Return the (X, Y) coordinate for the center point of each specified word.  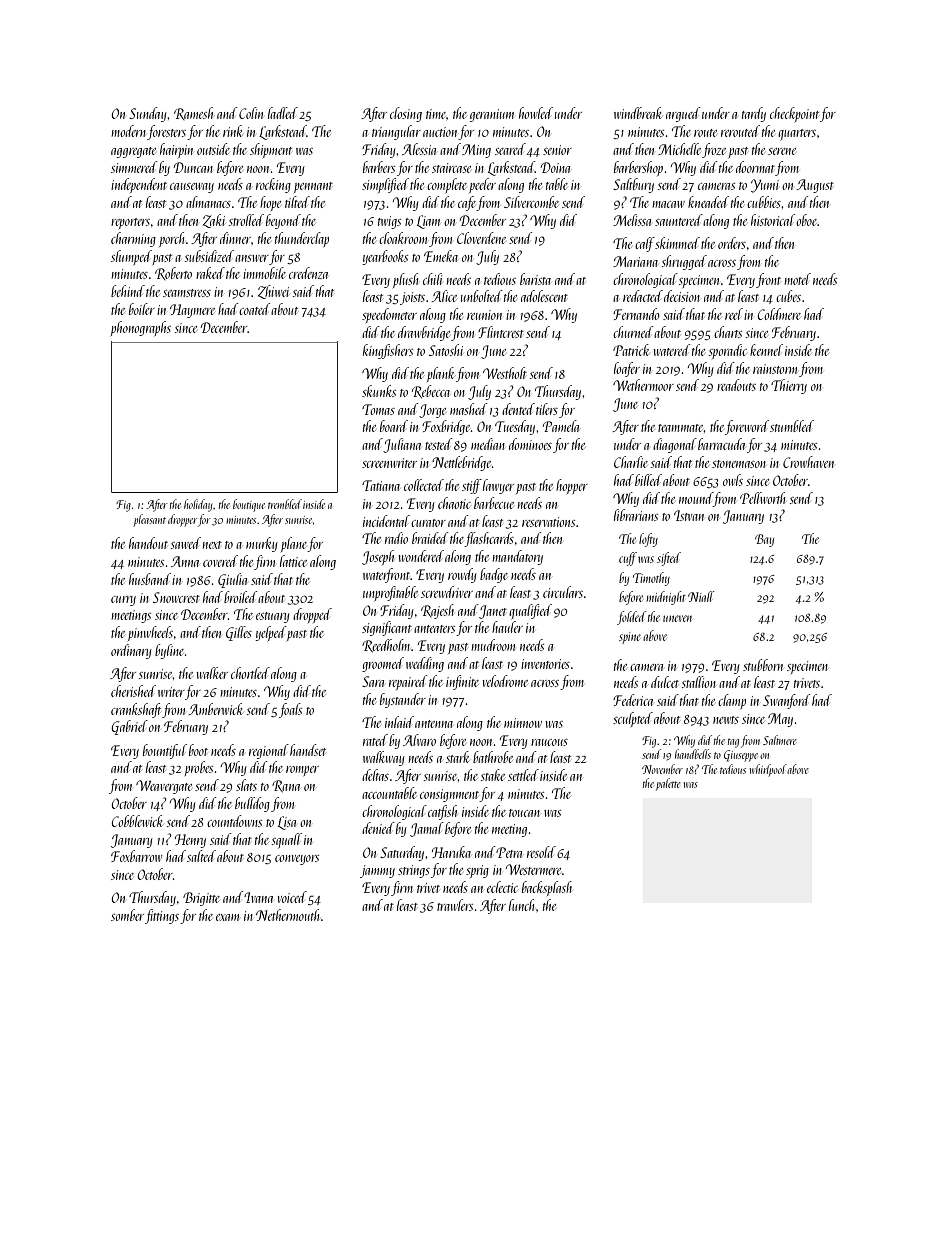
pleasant (149, 520)
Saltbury (633, 185)
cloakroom (403, 238)
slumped (131, 257)
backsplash (547, 888)
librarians (636, 515)
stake (492, 775)
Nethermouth (288, 915)
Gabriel (129, 727)
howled (536, 113)
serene (782, 151)
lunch (522, 905)
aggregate (133, 152)
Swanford (787, 701)
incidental (386, 521)
